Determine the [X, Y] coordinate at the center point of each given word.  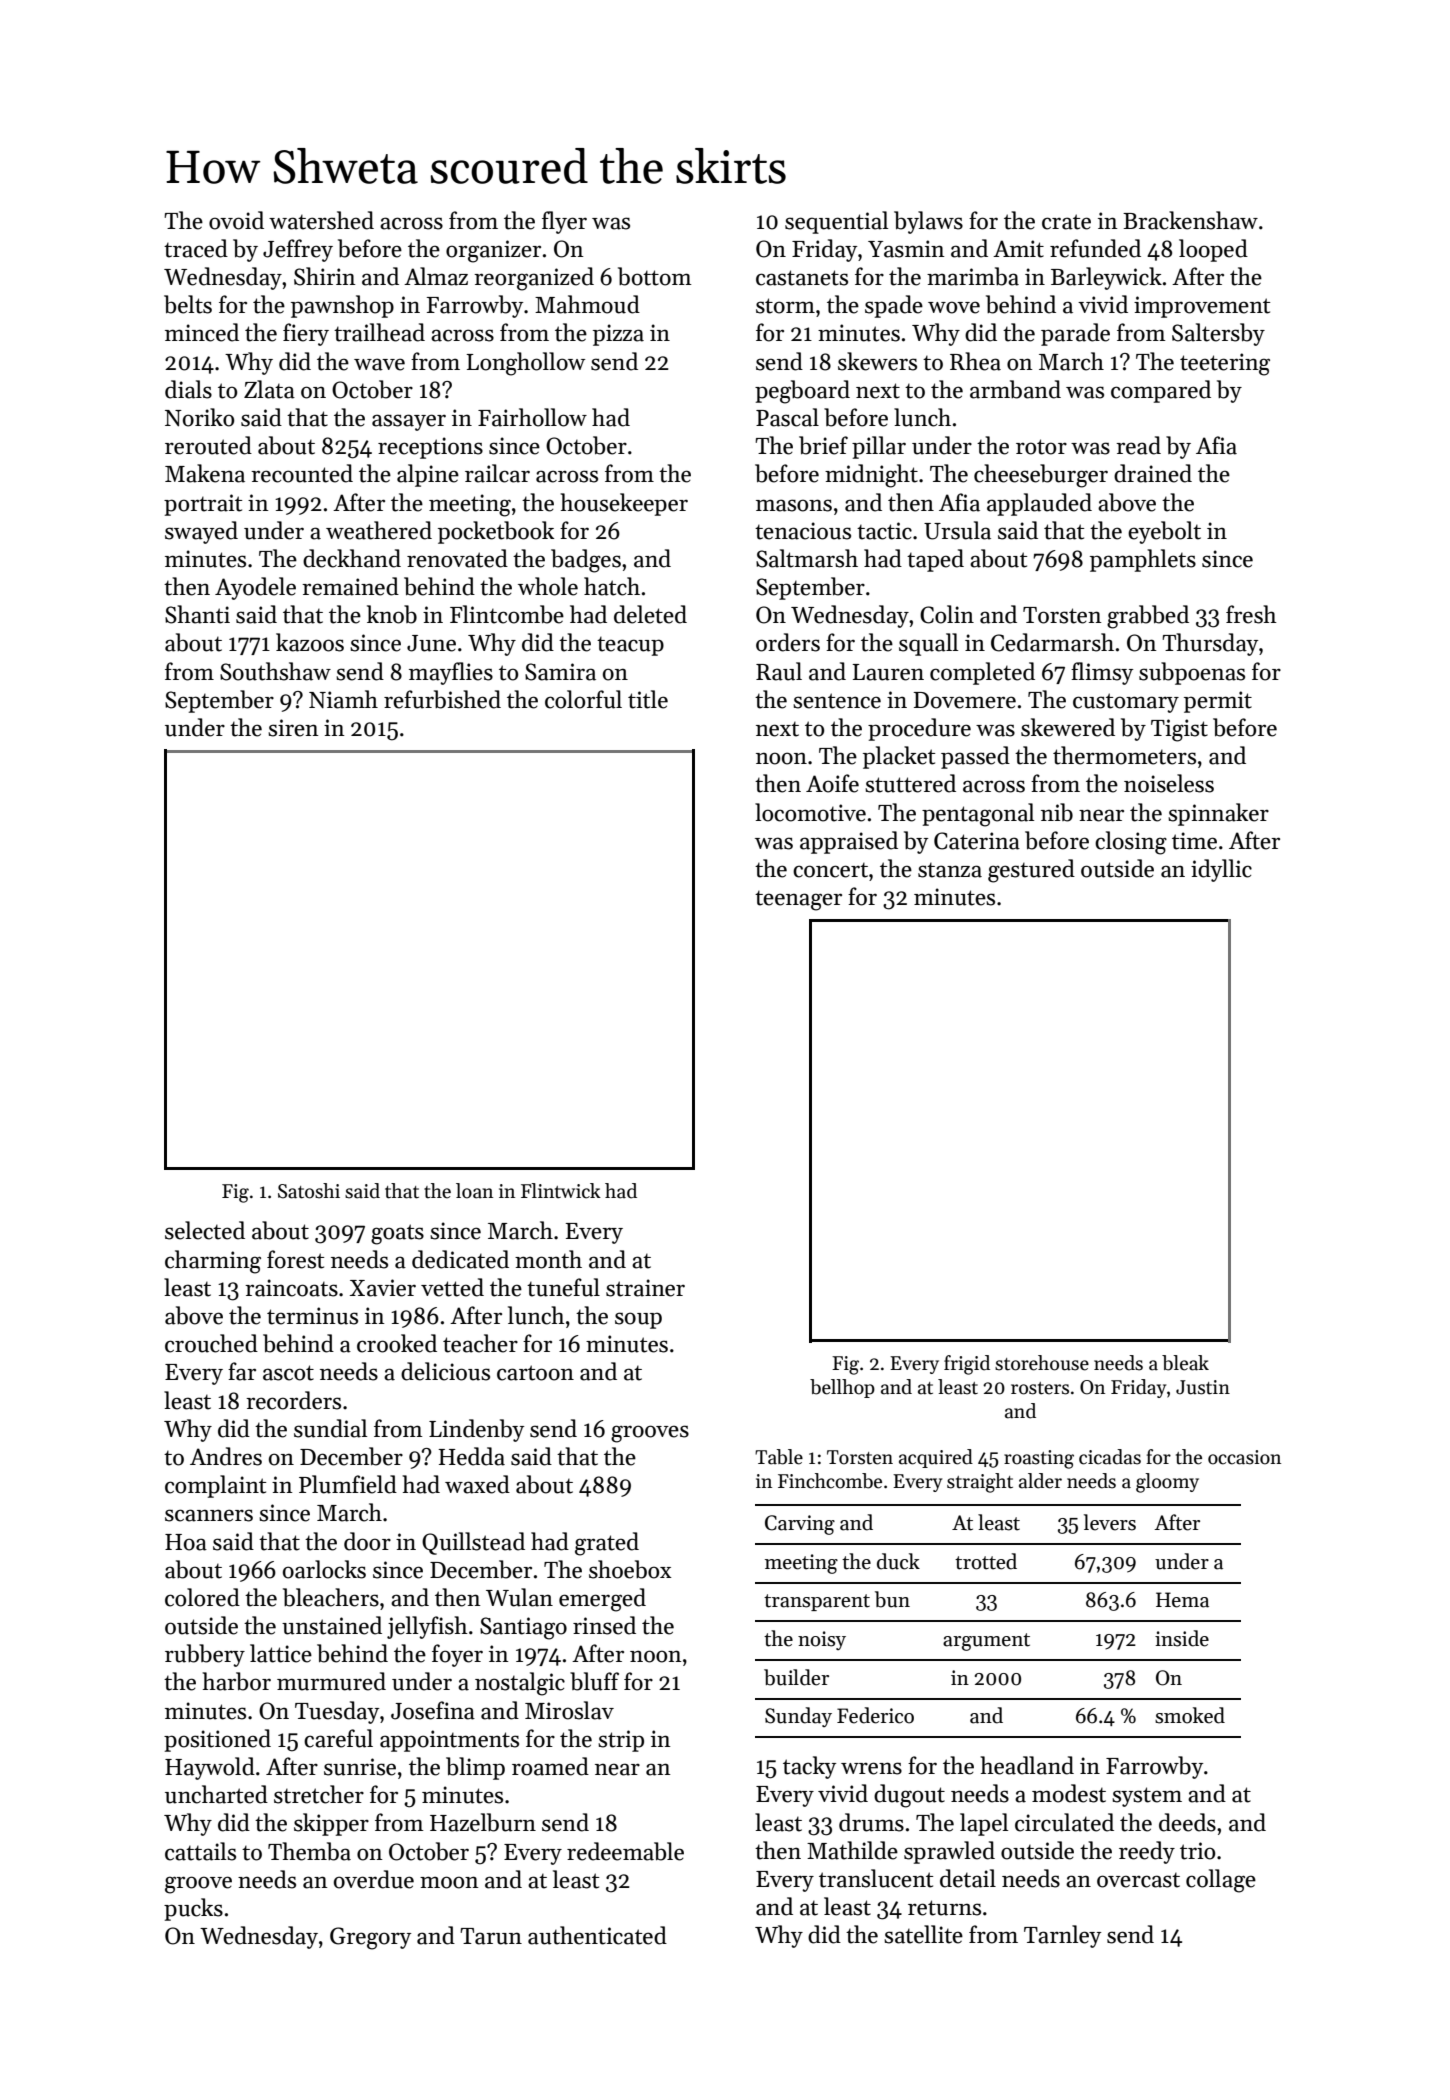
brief [823, 445]
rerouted [208, 445]
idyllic [1221, 870]
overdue [374, 1879]
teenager [798, 901]
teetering [1225, 364]
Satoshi [309, 1191]
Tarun [491, 1936]
